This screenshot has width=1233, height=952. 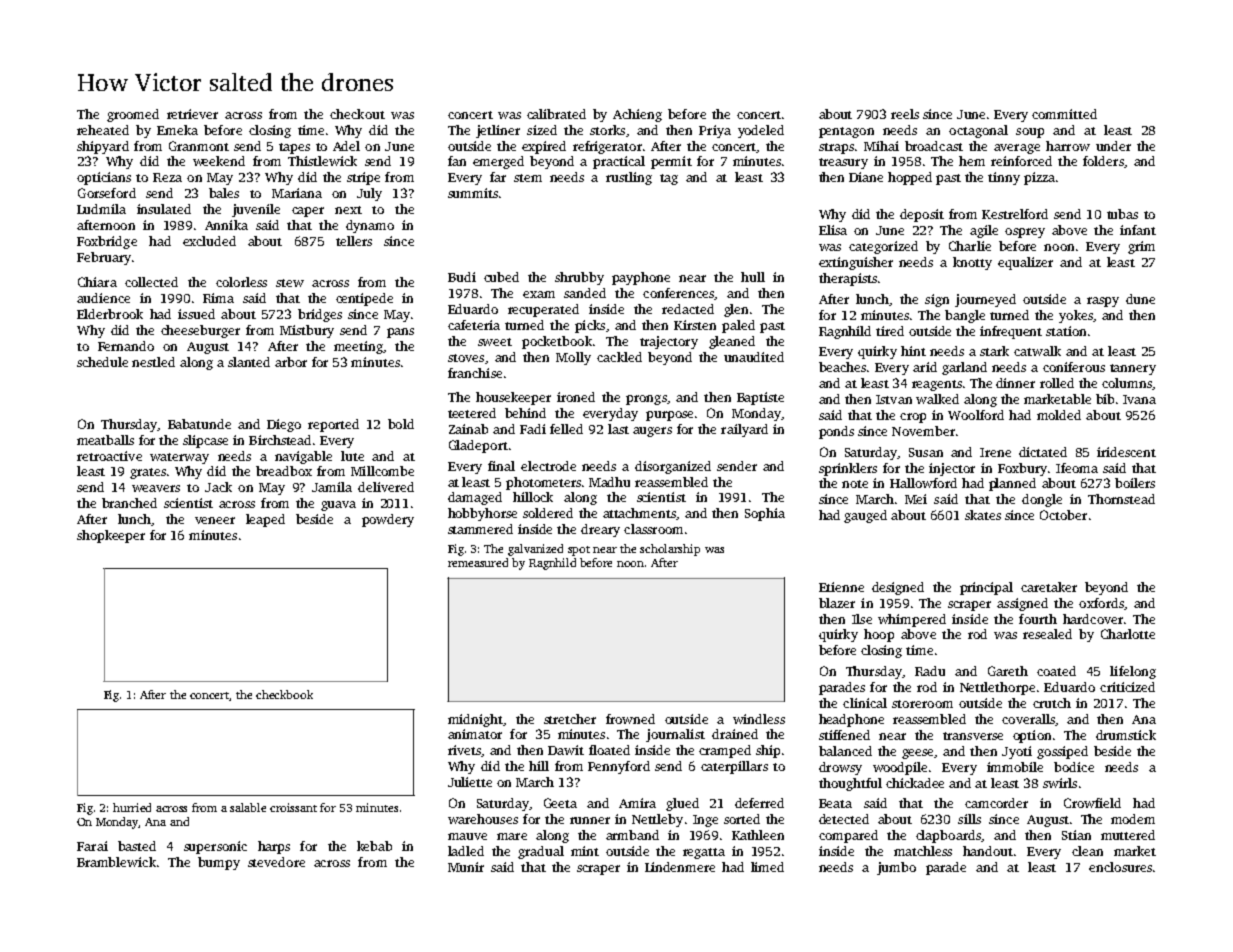 What do you see at coordinates (732, 342) in the screenshot?
I see `gleaned` at bounding box center [732, 342].
